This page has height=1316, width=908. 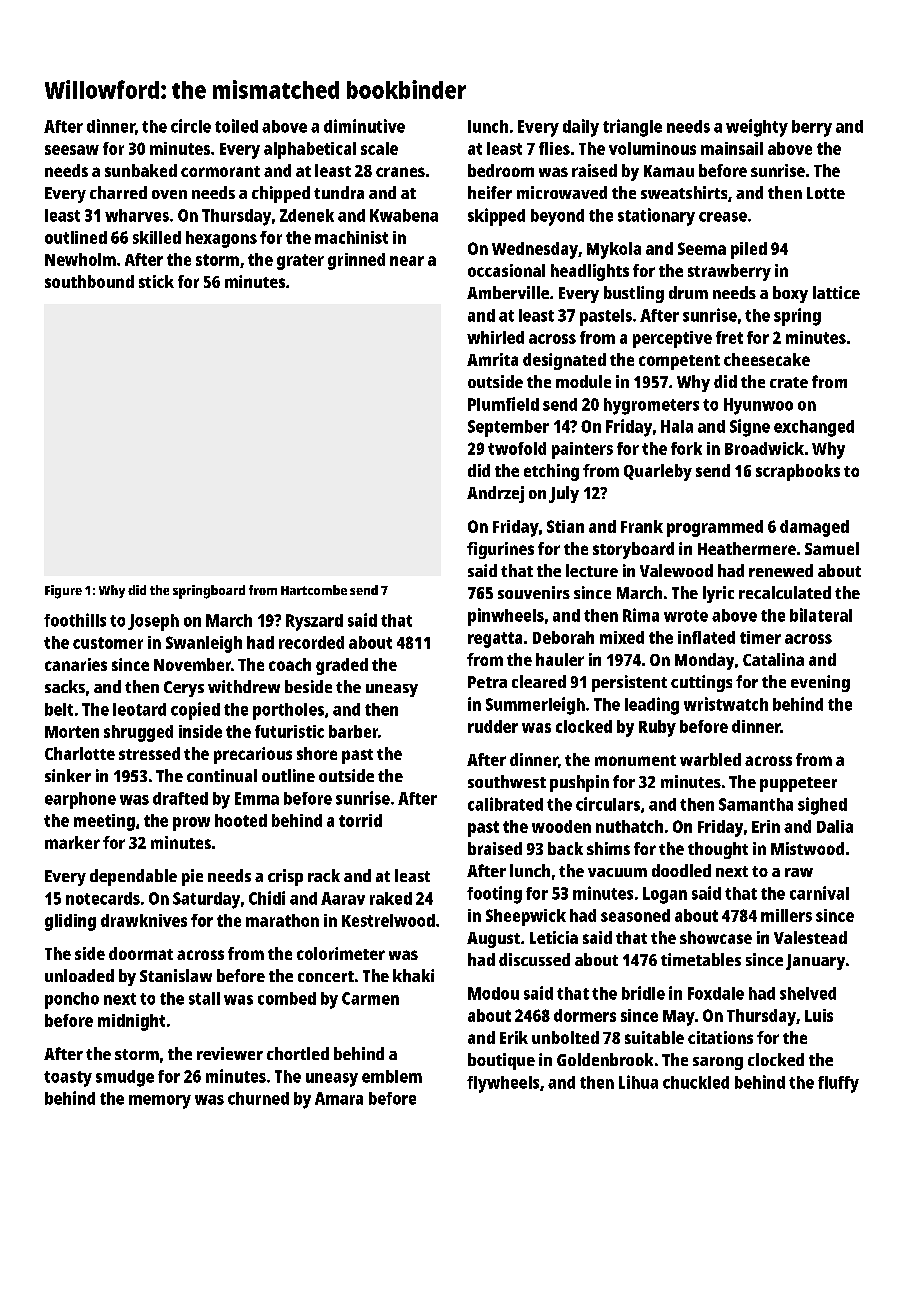 What do you see at coordinates (326, 976) in the page?
I see `concert` at bounding box center [326, 976].
